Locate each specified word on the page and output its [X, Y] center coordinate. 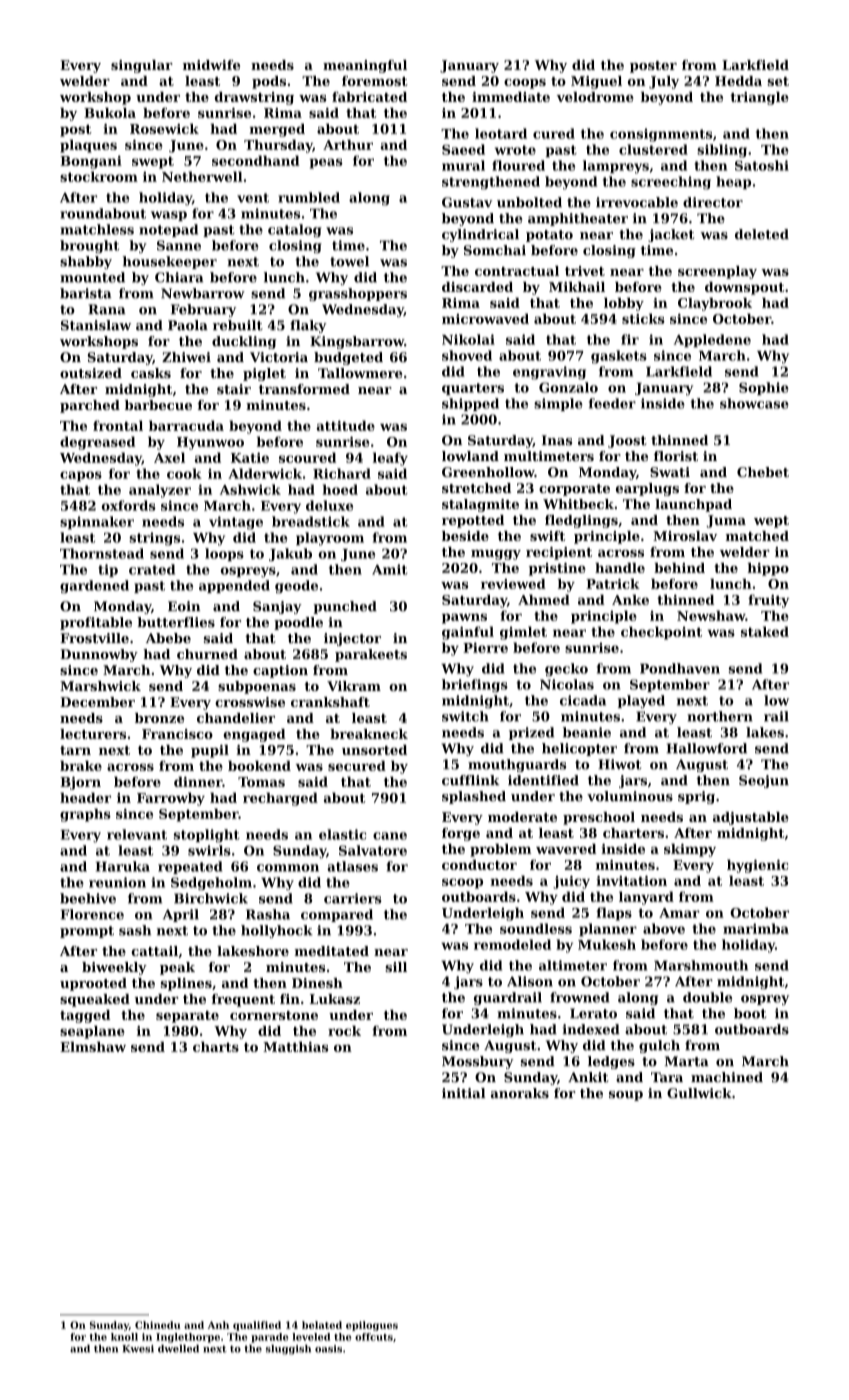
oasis [328, 1349]
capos [81, 476]
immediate [511, 97]
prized [531, 733]
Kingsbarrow [357, 342]
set [778, 81]
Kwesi [138, 1349]
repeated [190, 867]
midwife [211, 65]
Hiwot [619, 764]
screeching [671, 183]
